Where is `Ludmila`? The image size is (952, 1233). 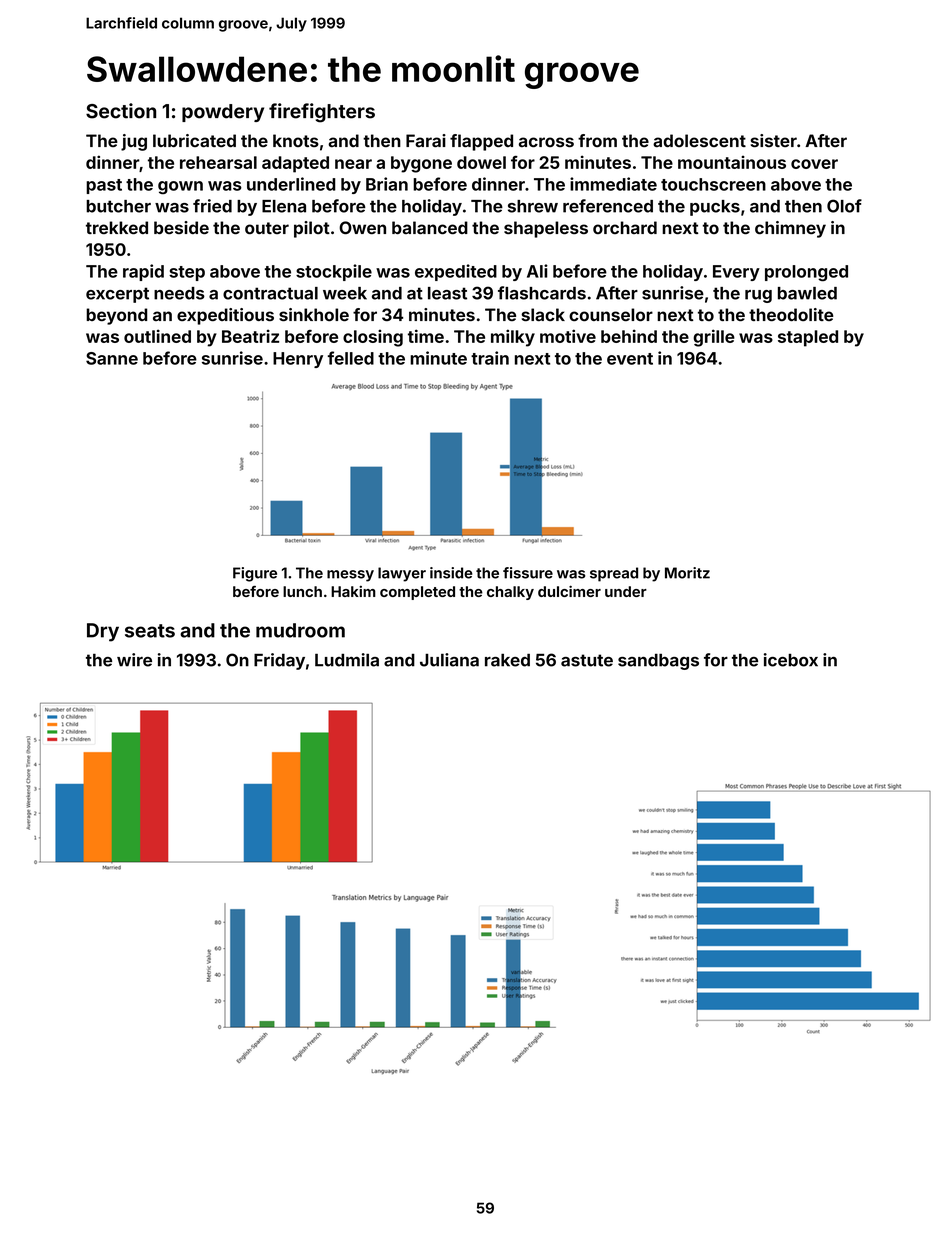 Ludmila is located at coordinates (347, 660).
